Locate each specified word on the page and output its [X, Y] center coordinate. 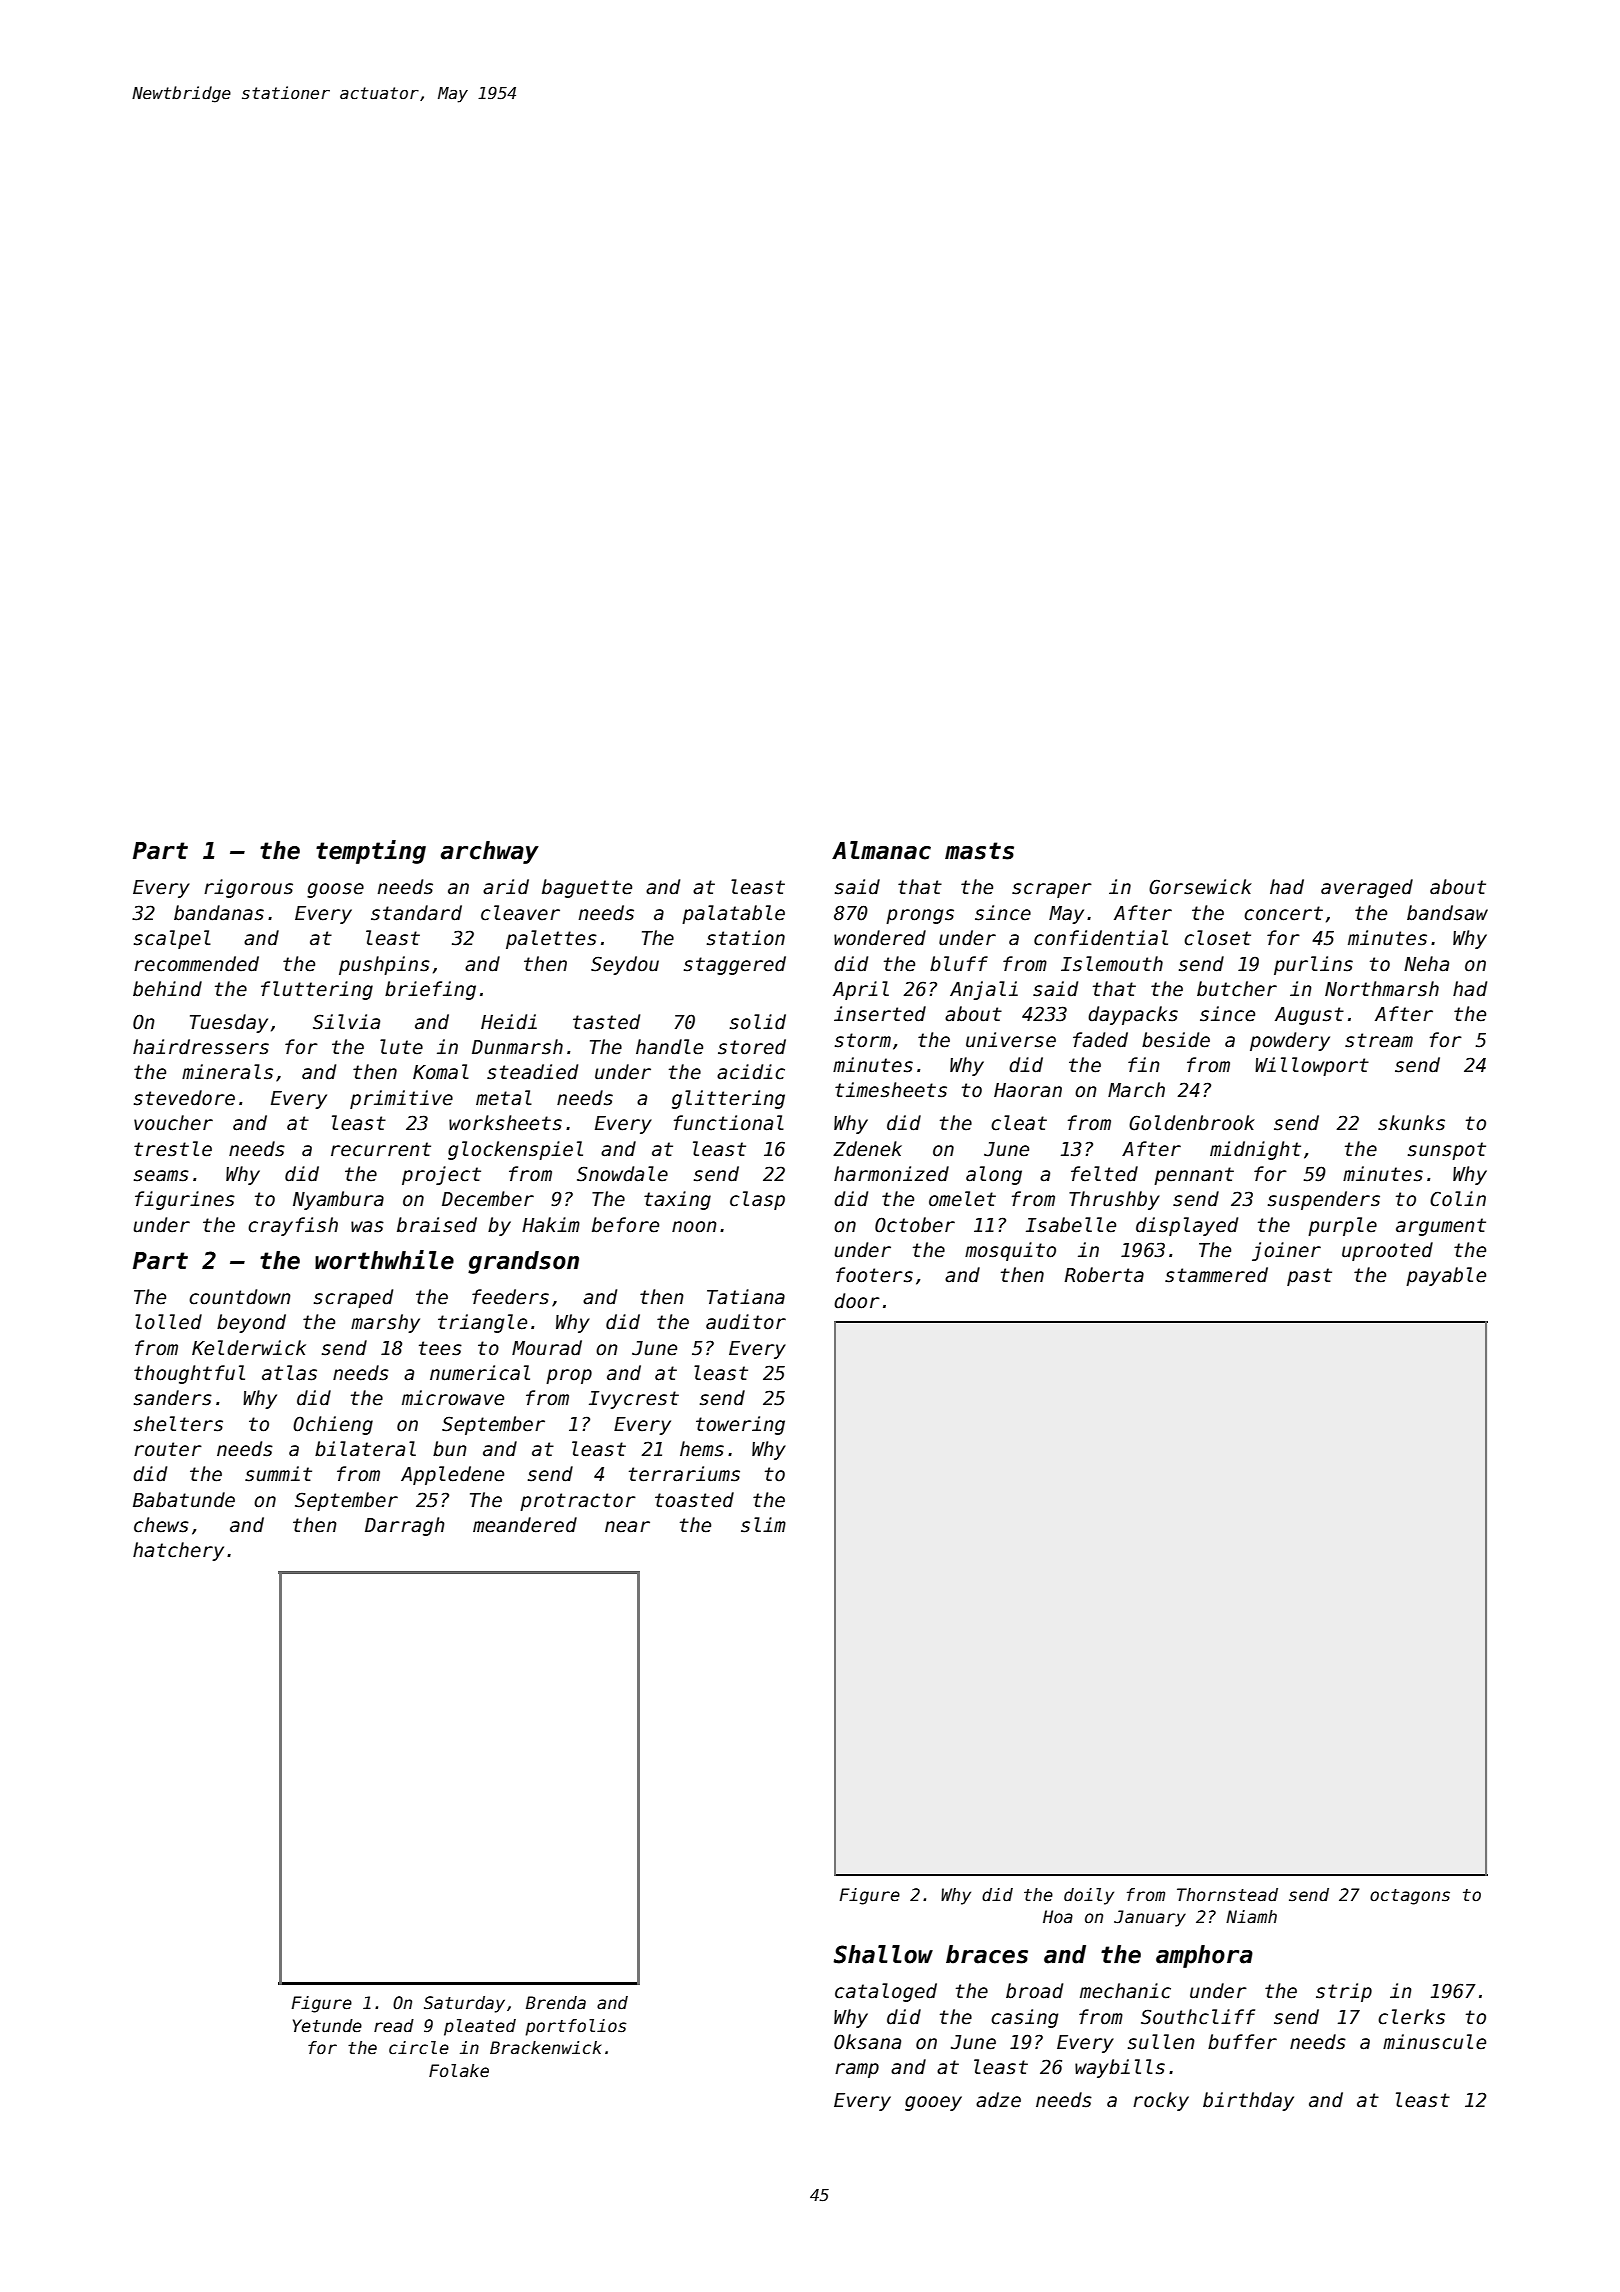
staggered [735, 965]
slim [763, 1525]
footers [874, 1275]
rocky [1161, 2101]
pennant [1194, 1176]
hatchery [178, 1551]
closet [1217, 938]
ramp [857, 2070]
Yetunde [327, 2026]
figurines [185, 1200]
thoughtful [189, 1374]
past [1309, 1277]
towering [740, 1425]
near [627, 1527]
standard [416, 913]
